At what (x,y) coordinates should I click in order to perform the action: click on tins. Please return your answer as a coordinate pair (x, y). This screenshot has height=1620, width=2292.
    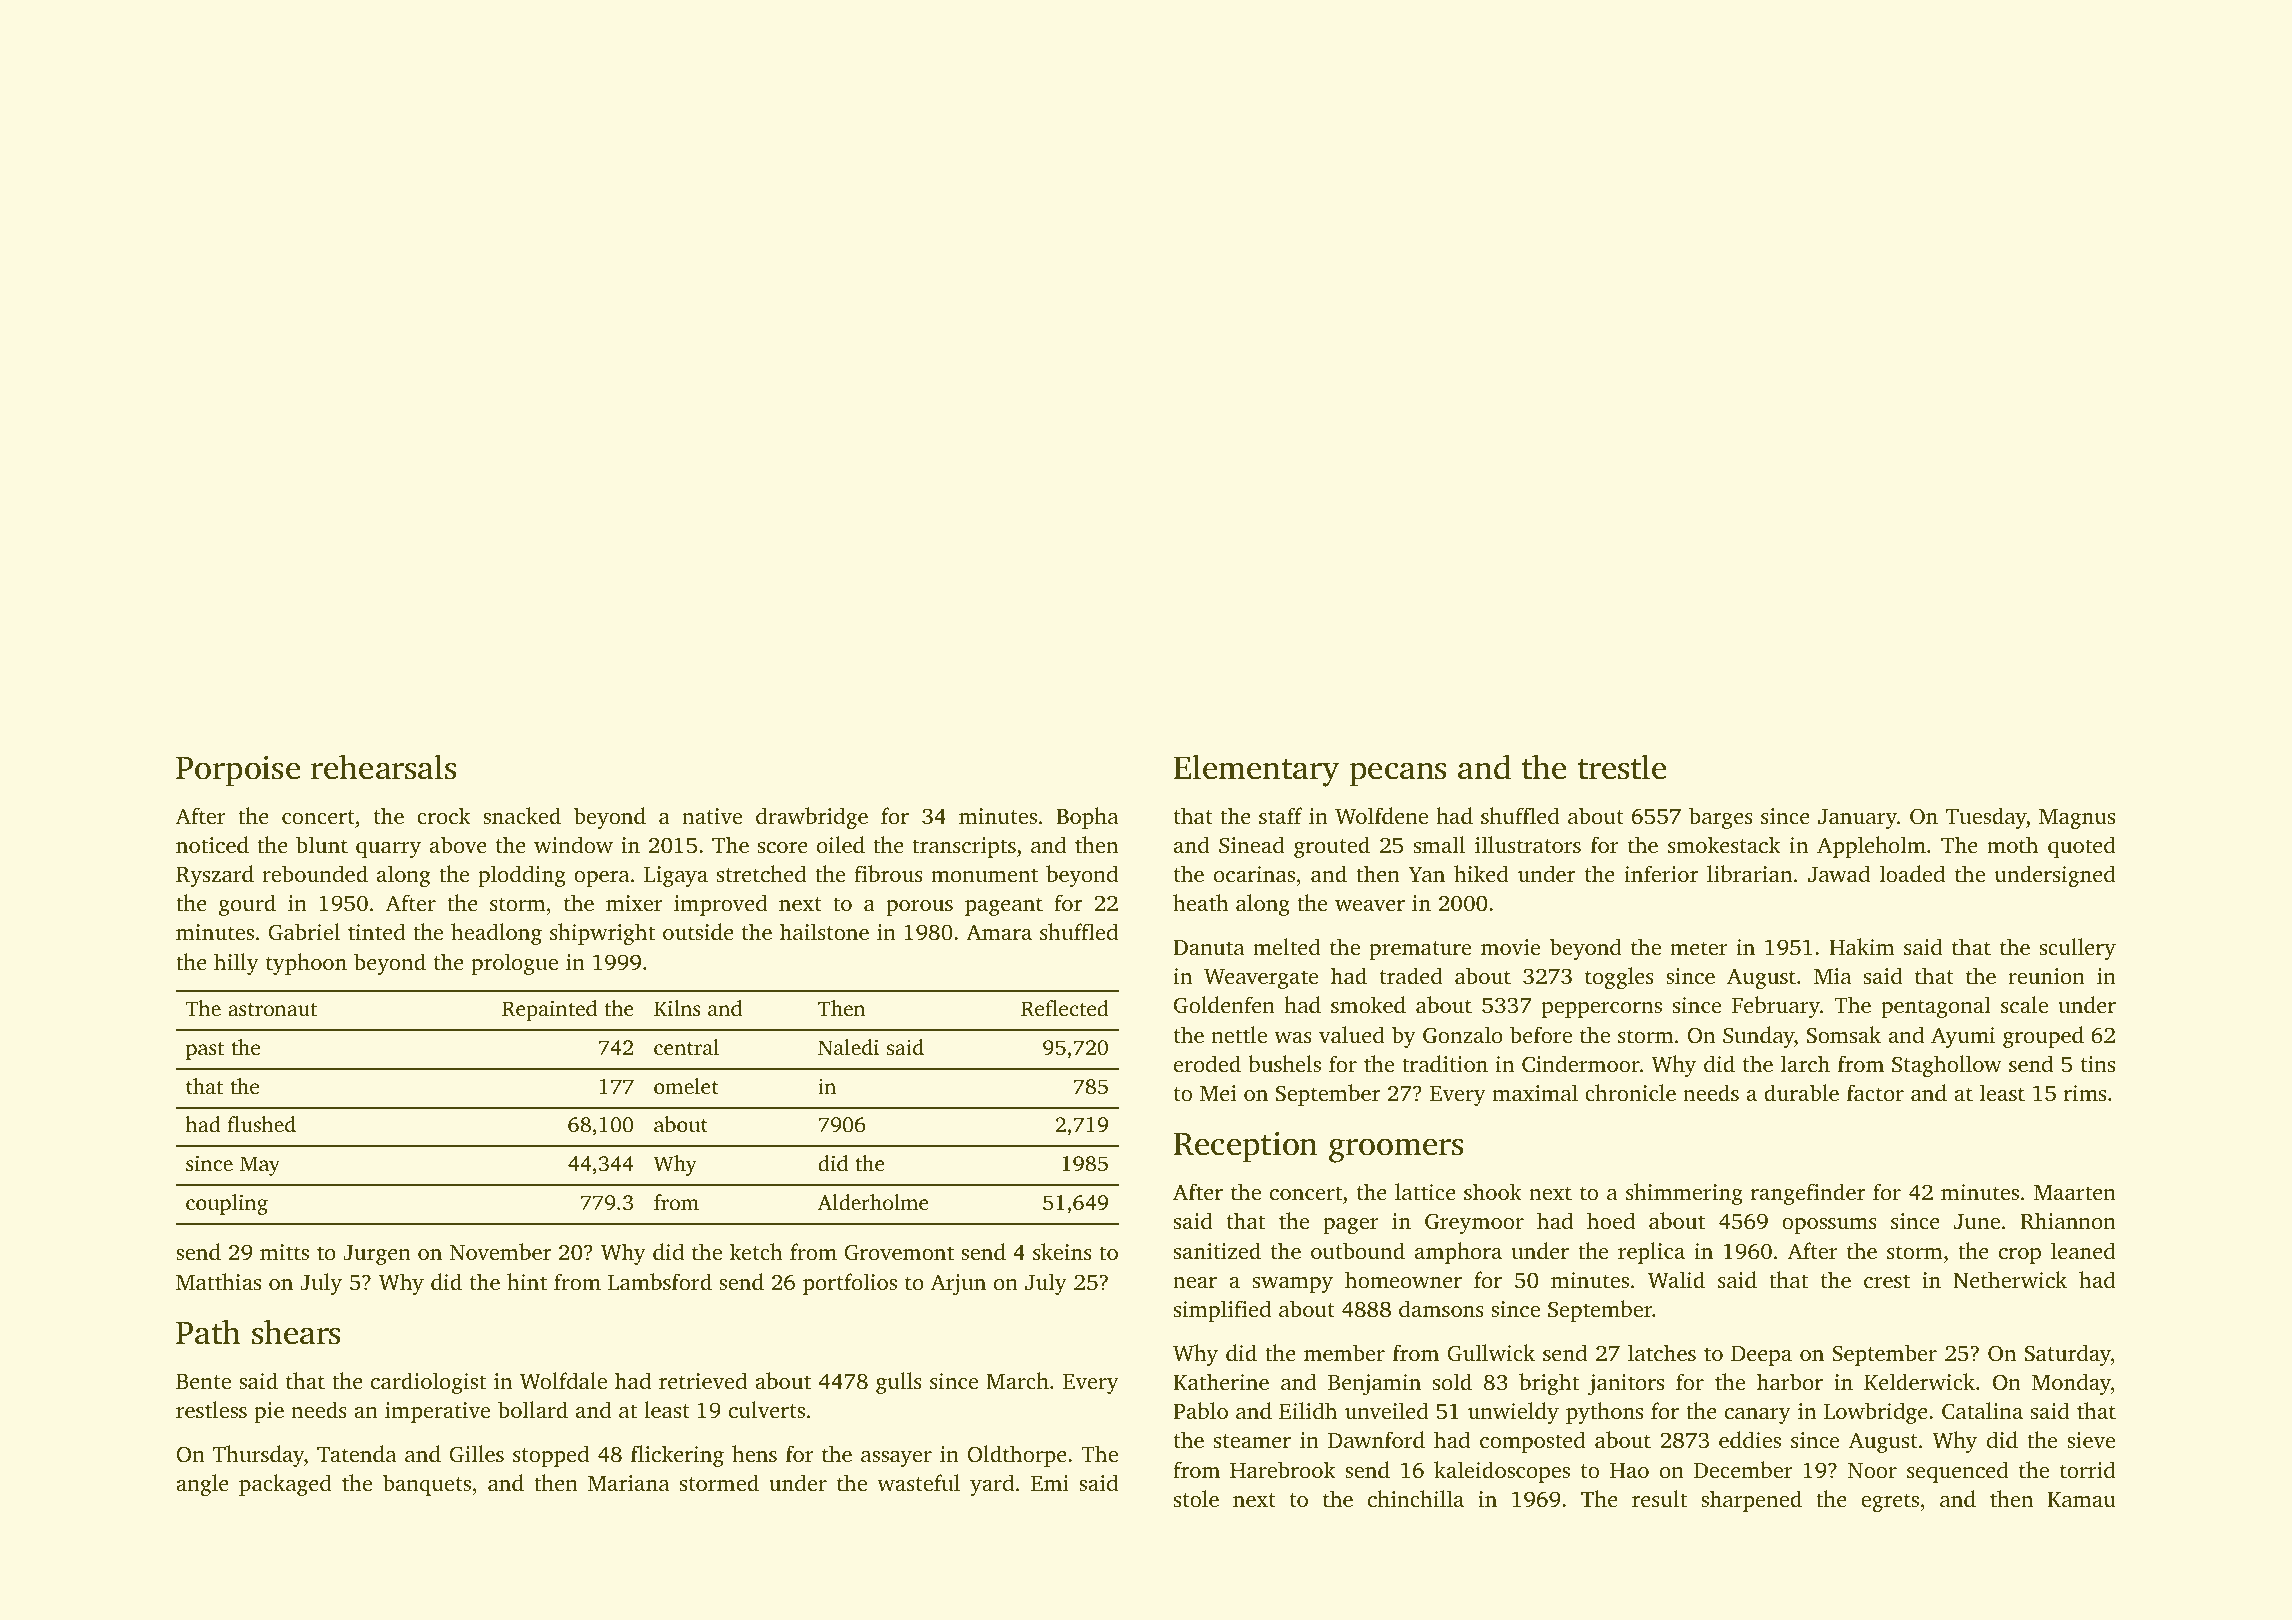
    Looking at the image, I should click on (2098, 1064).
